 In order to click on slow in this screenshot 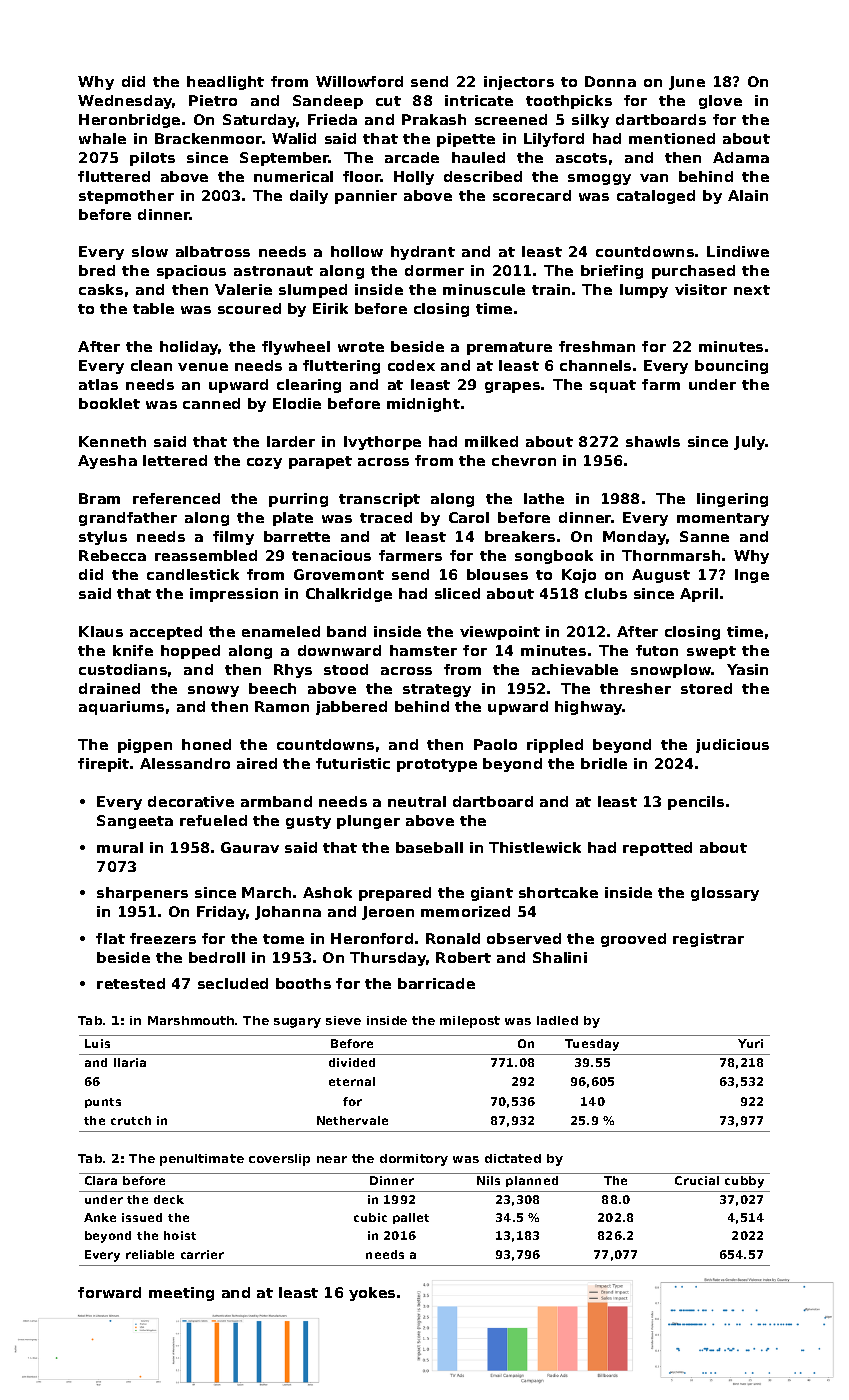, I will do `click(150, 251)`.
